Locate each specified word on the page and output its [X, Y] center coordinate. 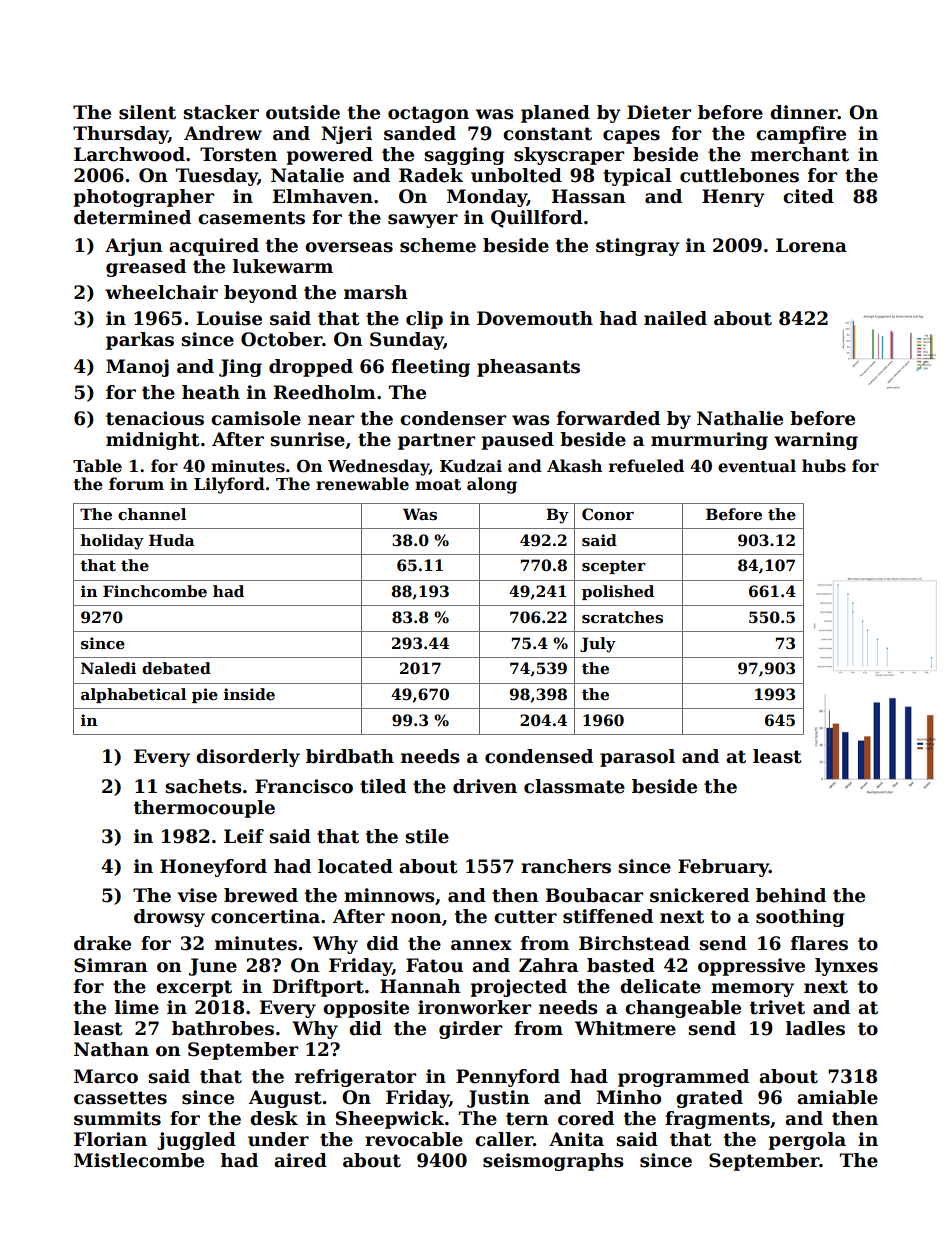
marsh [376, 292]
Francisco [304, 786]
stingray [638, 247]
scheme [438, 245]
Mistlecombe [139, 1160]
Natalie [307, 175]
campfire [801, 135]
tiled [383, 786]
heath [211, 392]
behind [791, 895]
